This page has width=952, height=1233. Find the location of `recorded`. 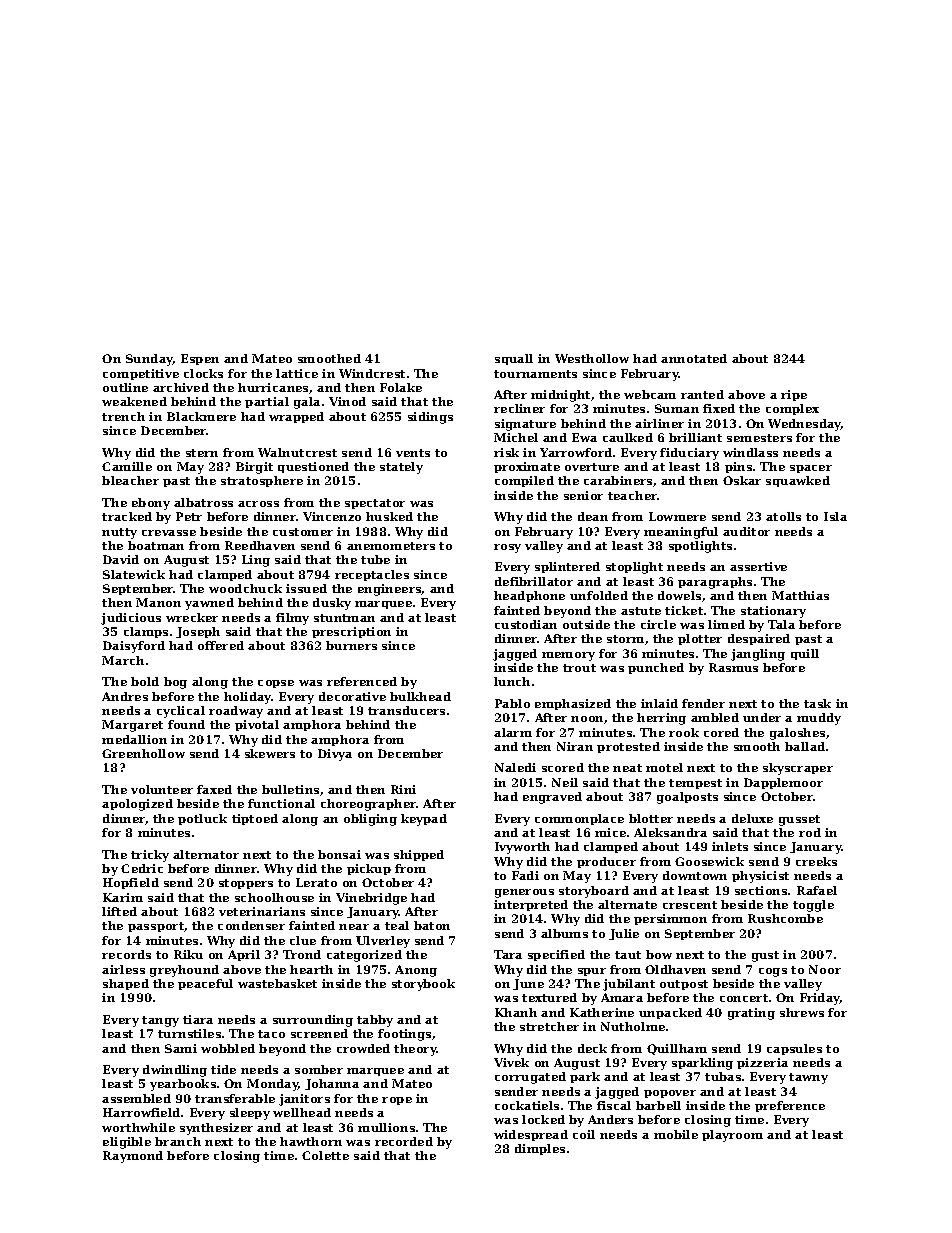

recorded is located at coordinates (404, 1141).
